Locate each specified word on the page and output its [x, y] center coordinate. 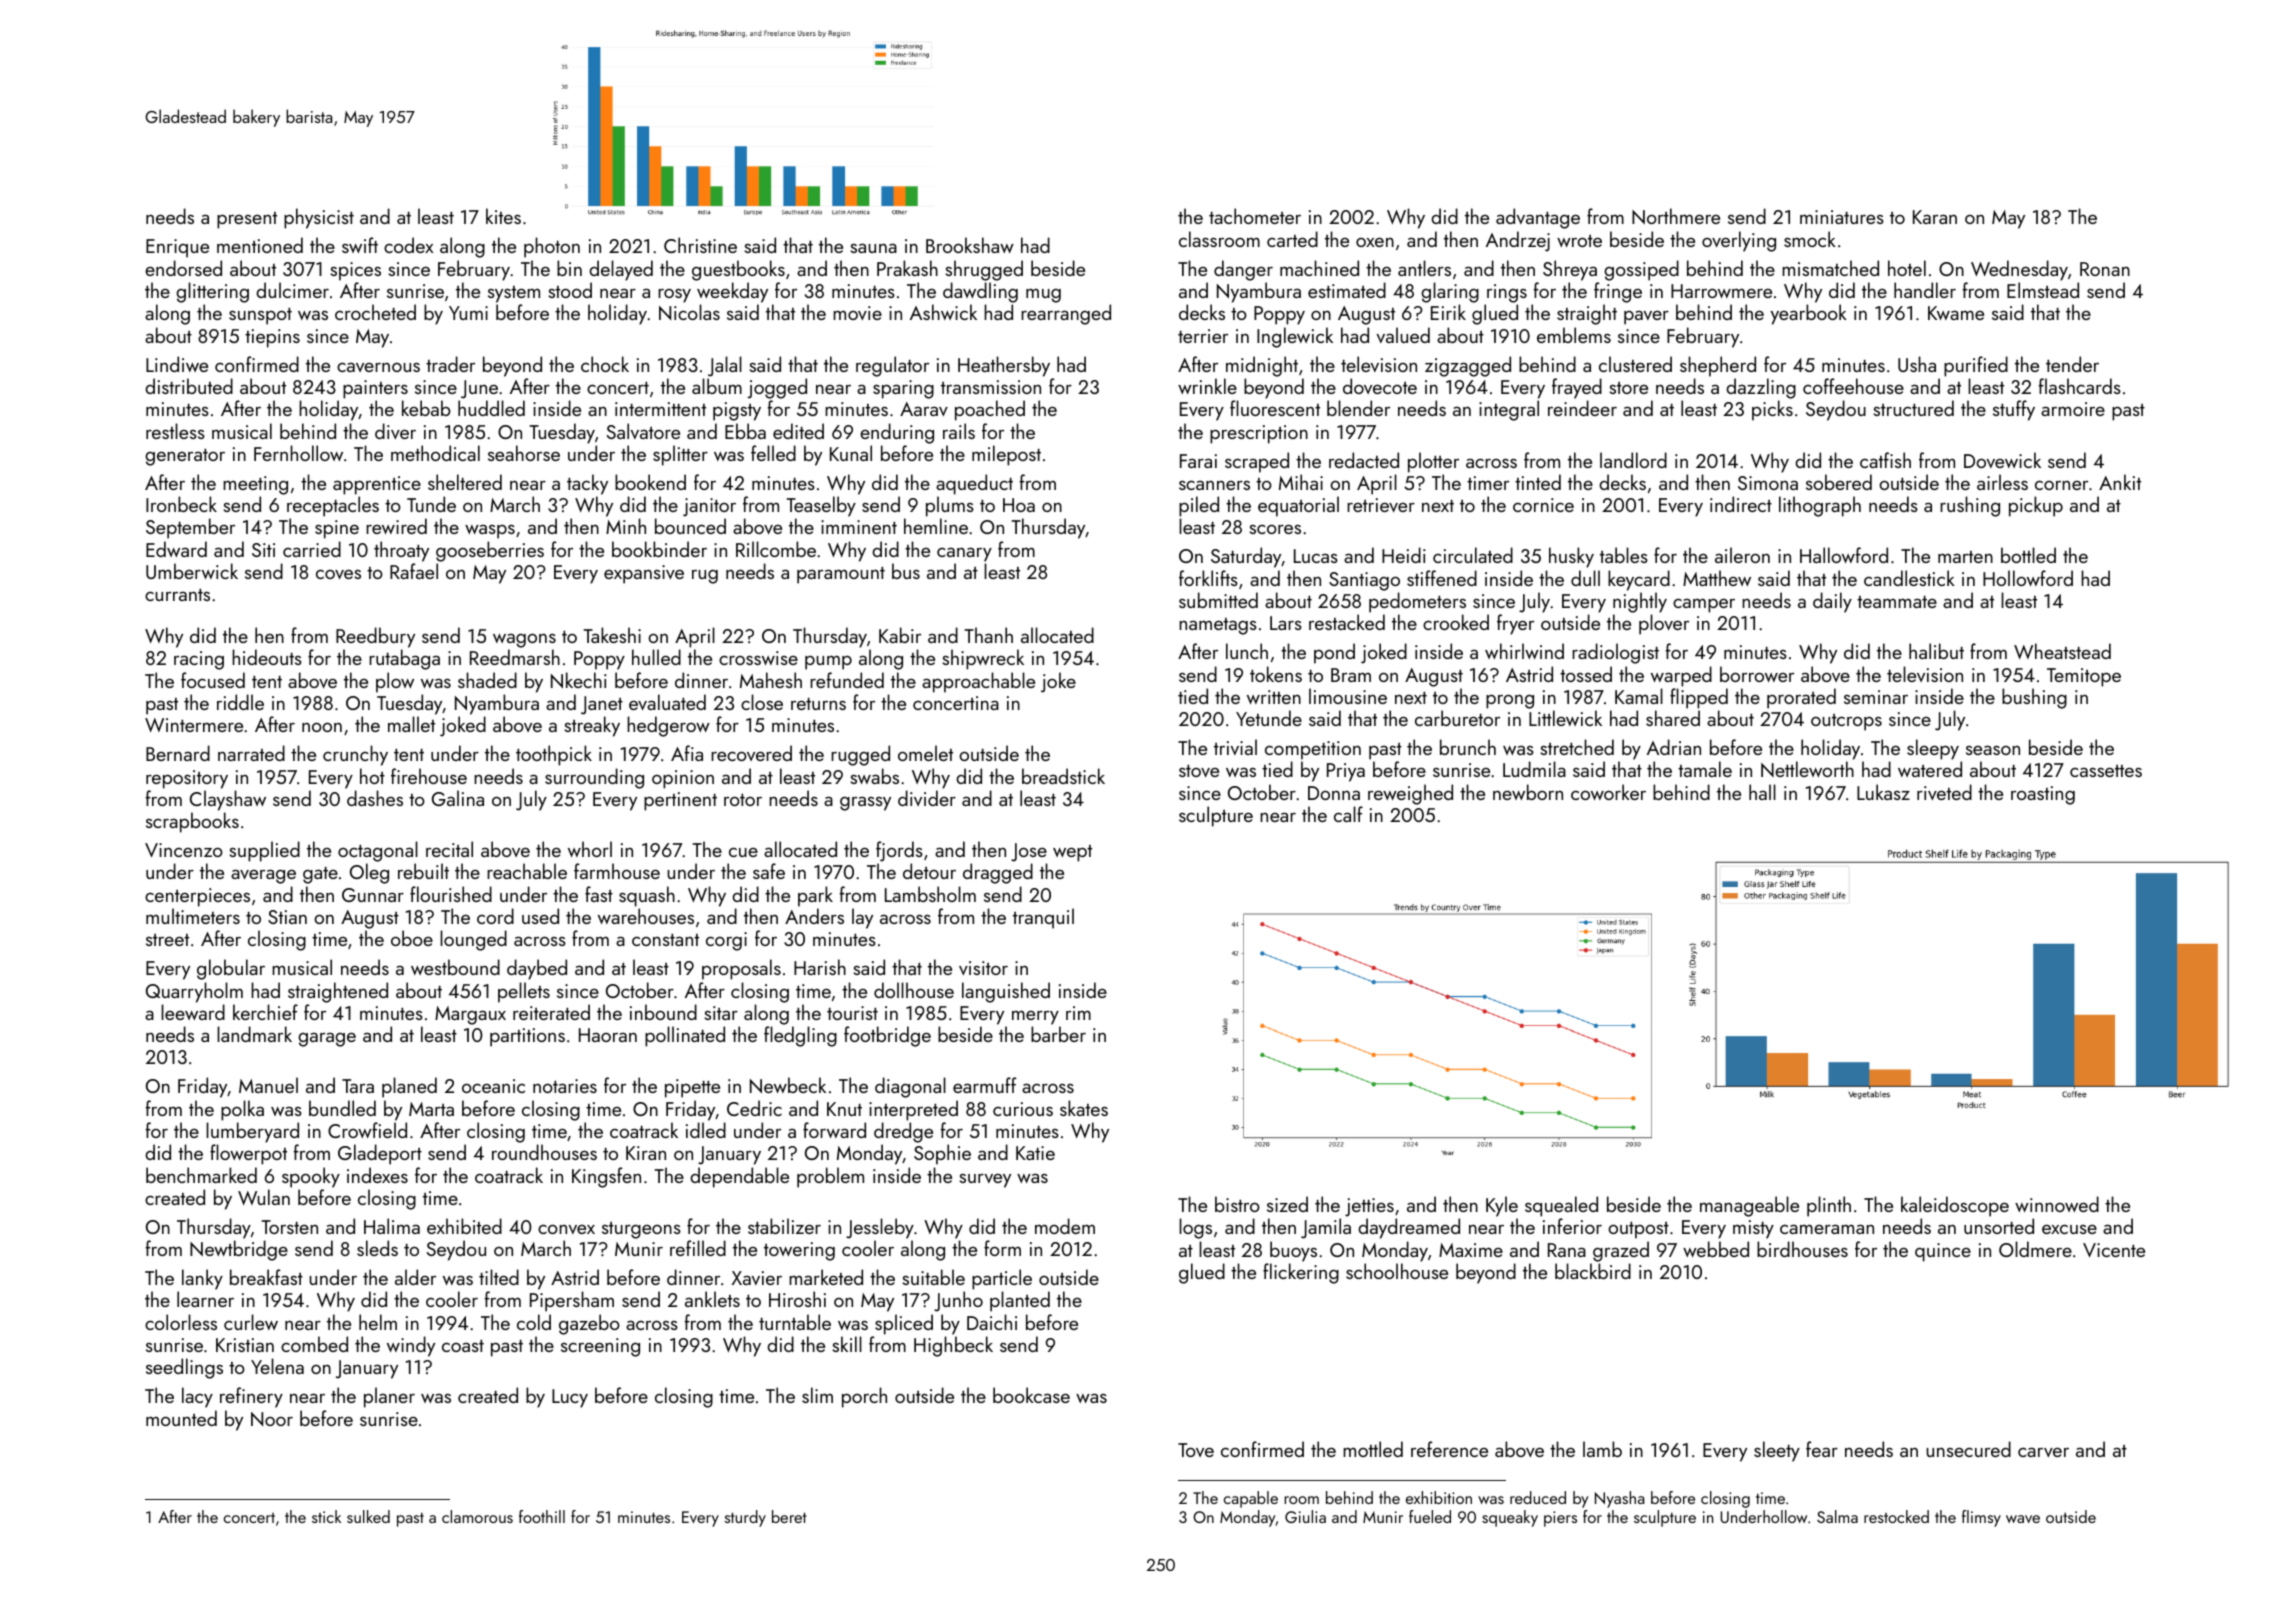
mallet [411, 724]
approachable [978, 682]
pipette [692, 1088]
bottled [2028, 555]
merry [1035, 1017]
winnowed [2057, 1204]
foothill [542, 1516]
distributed [189, 386]
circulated [1473, 555]
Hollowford [2028, 578]
